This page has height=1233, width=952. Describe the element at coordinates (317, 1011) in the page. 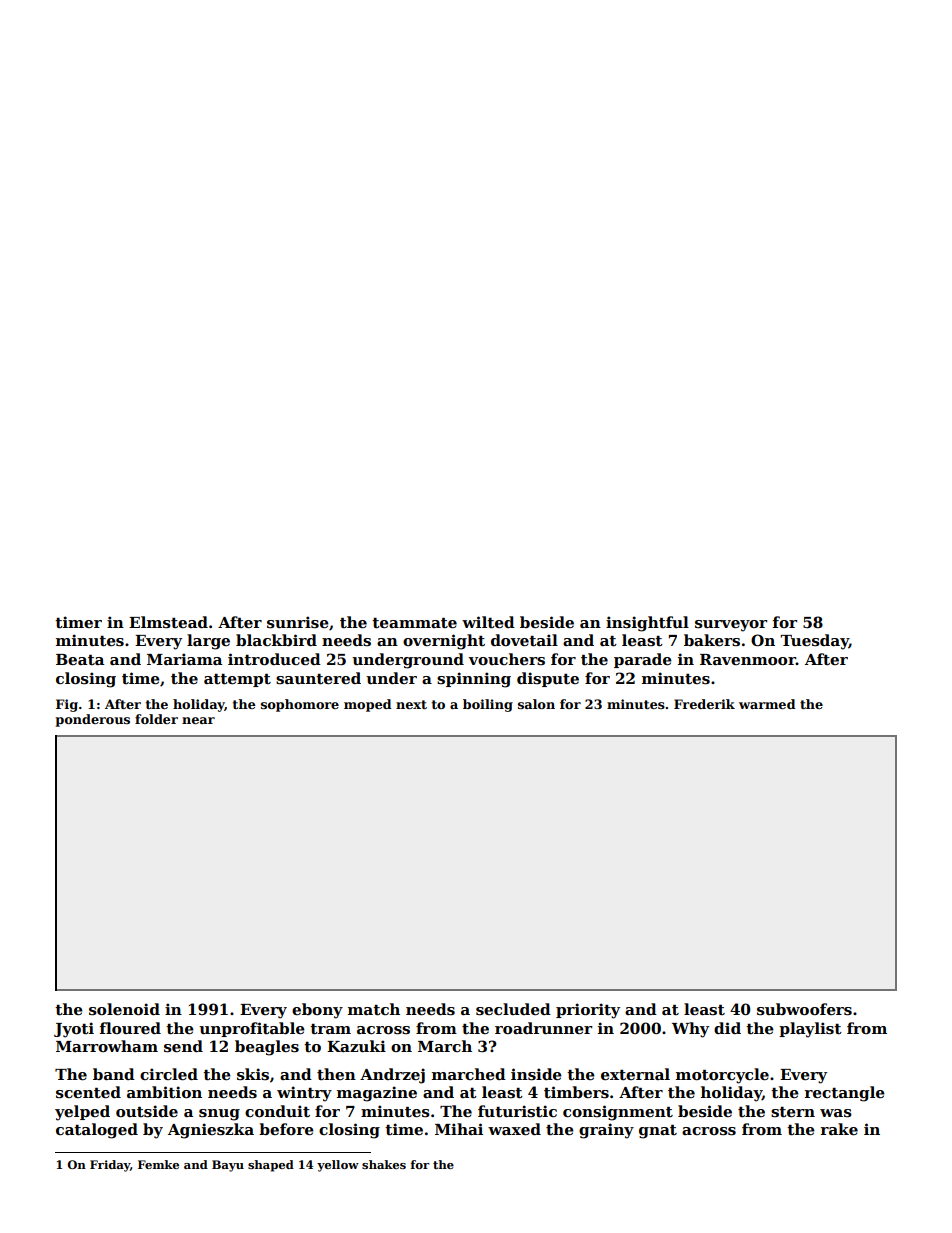

I see `ebony` at that location.
